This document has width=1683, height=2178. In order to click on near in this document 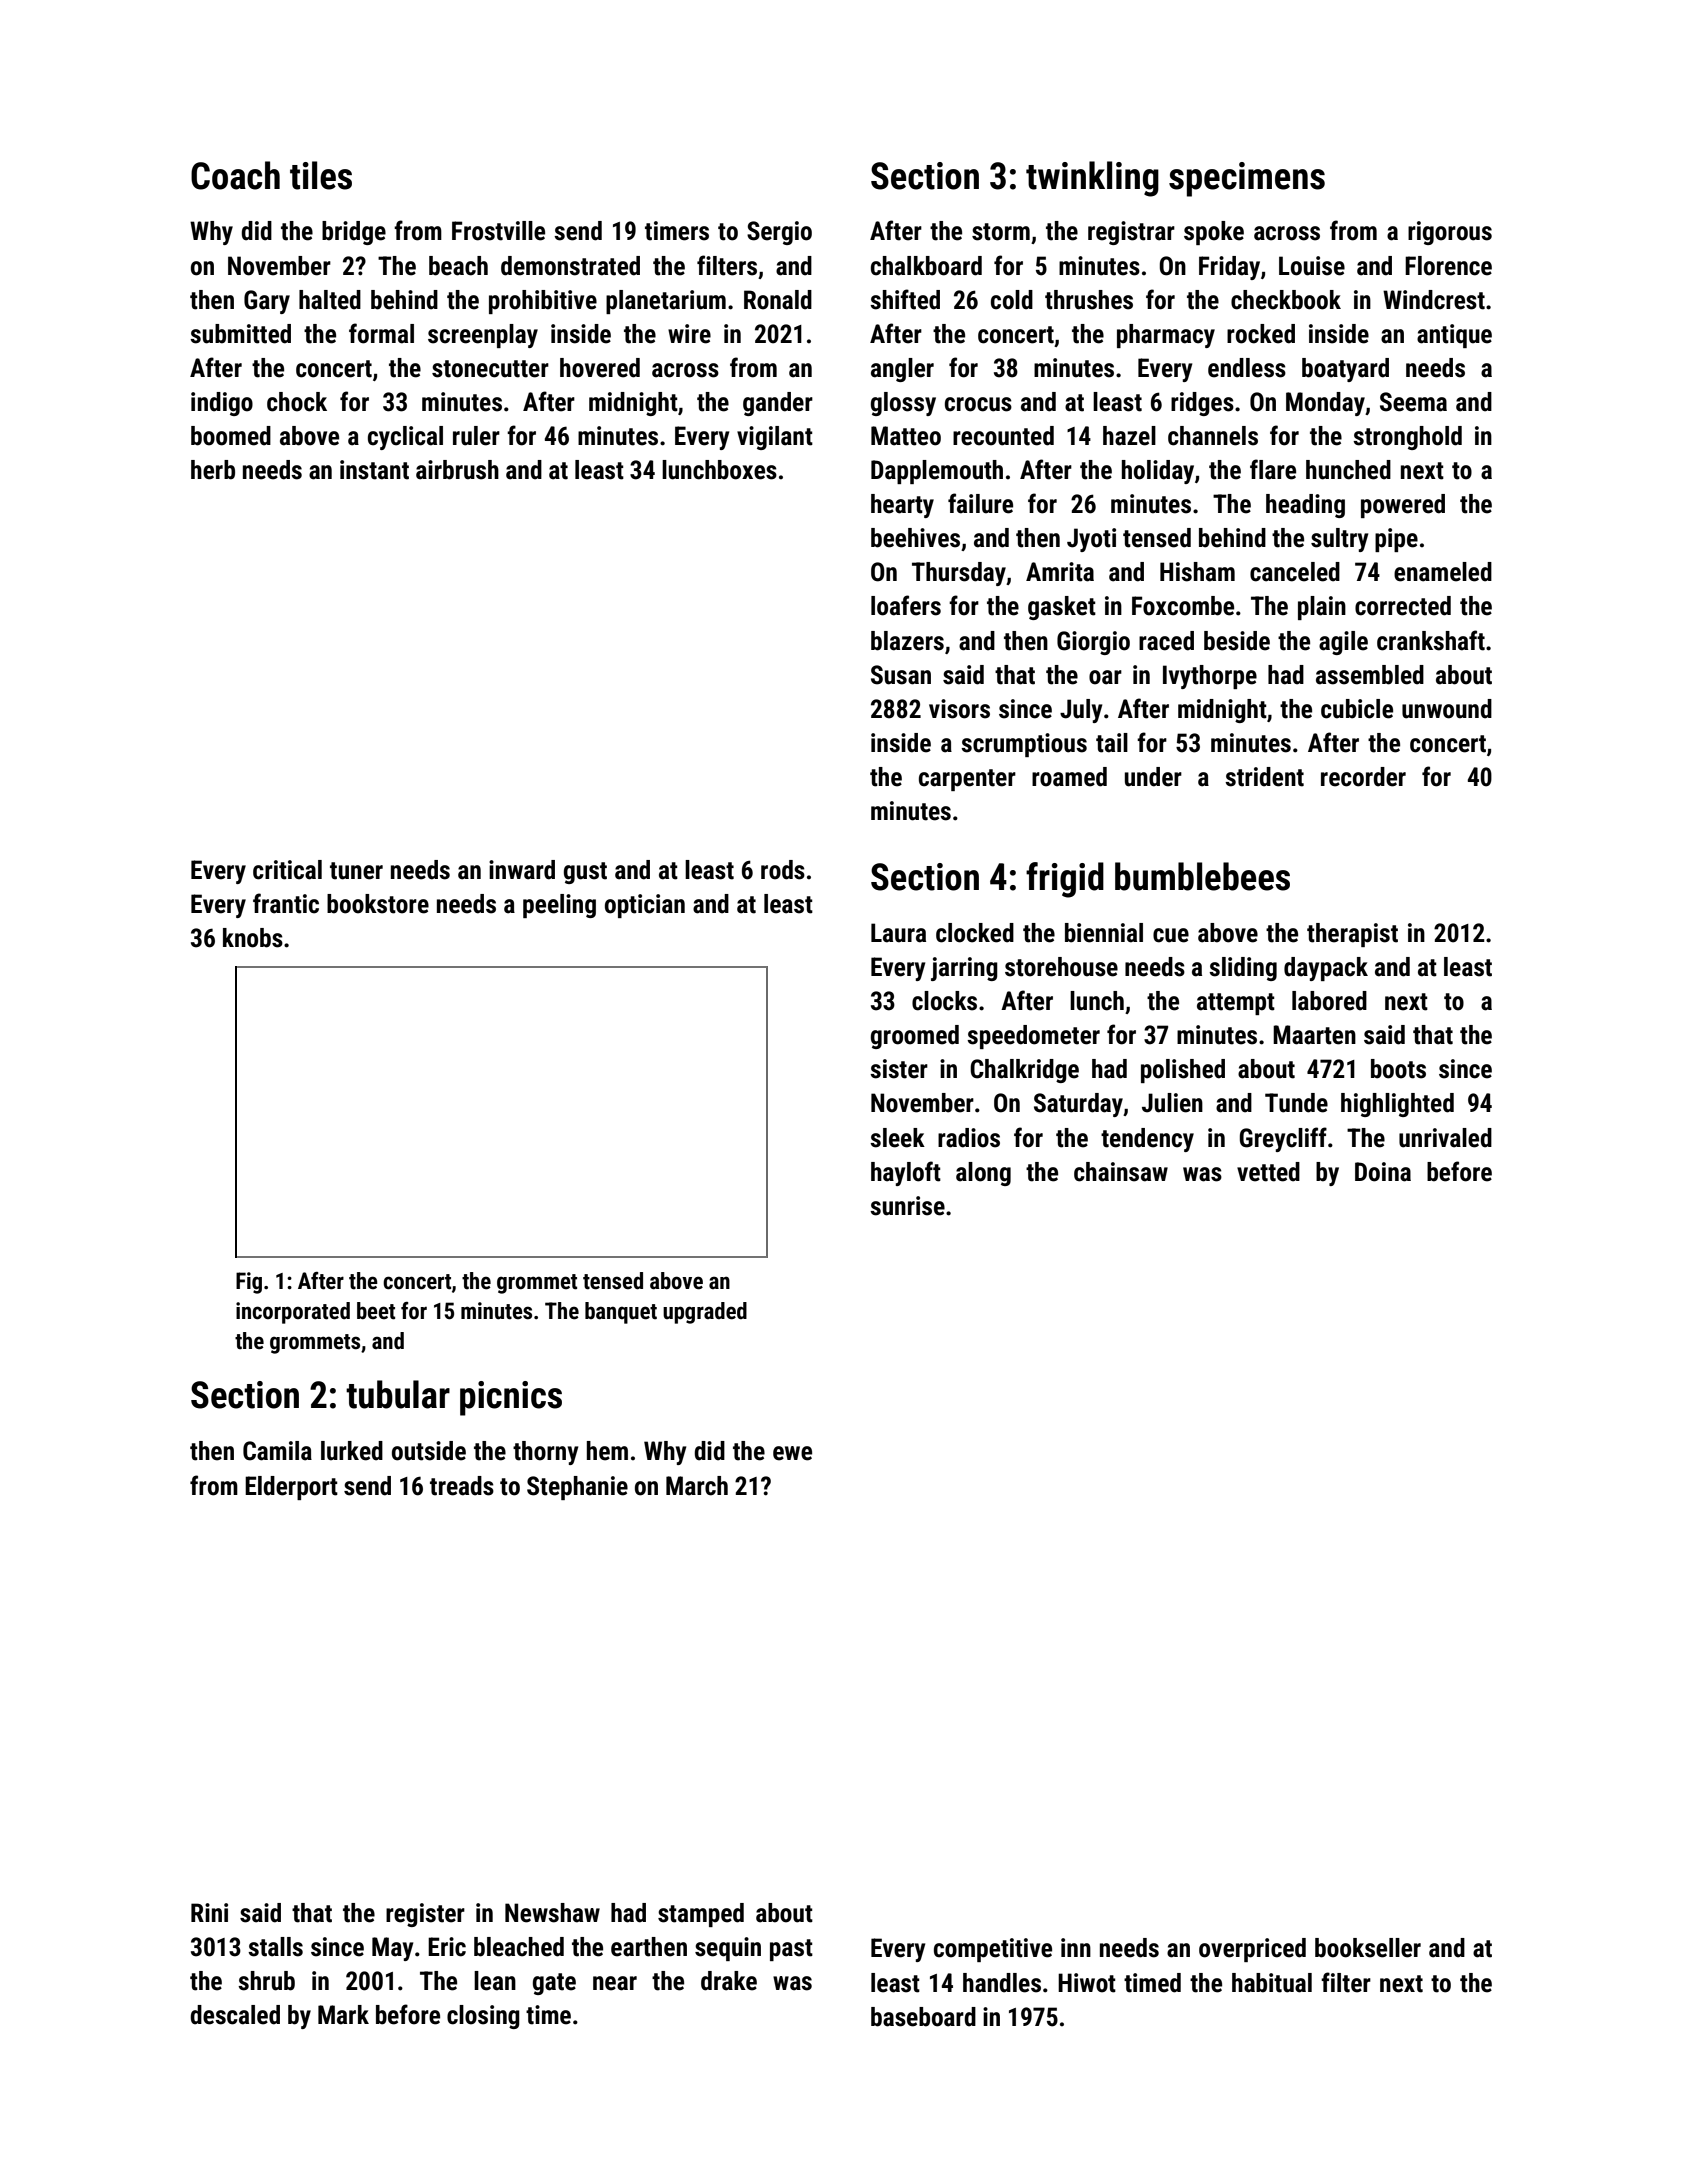, I will do `click(615, 1983)`.
